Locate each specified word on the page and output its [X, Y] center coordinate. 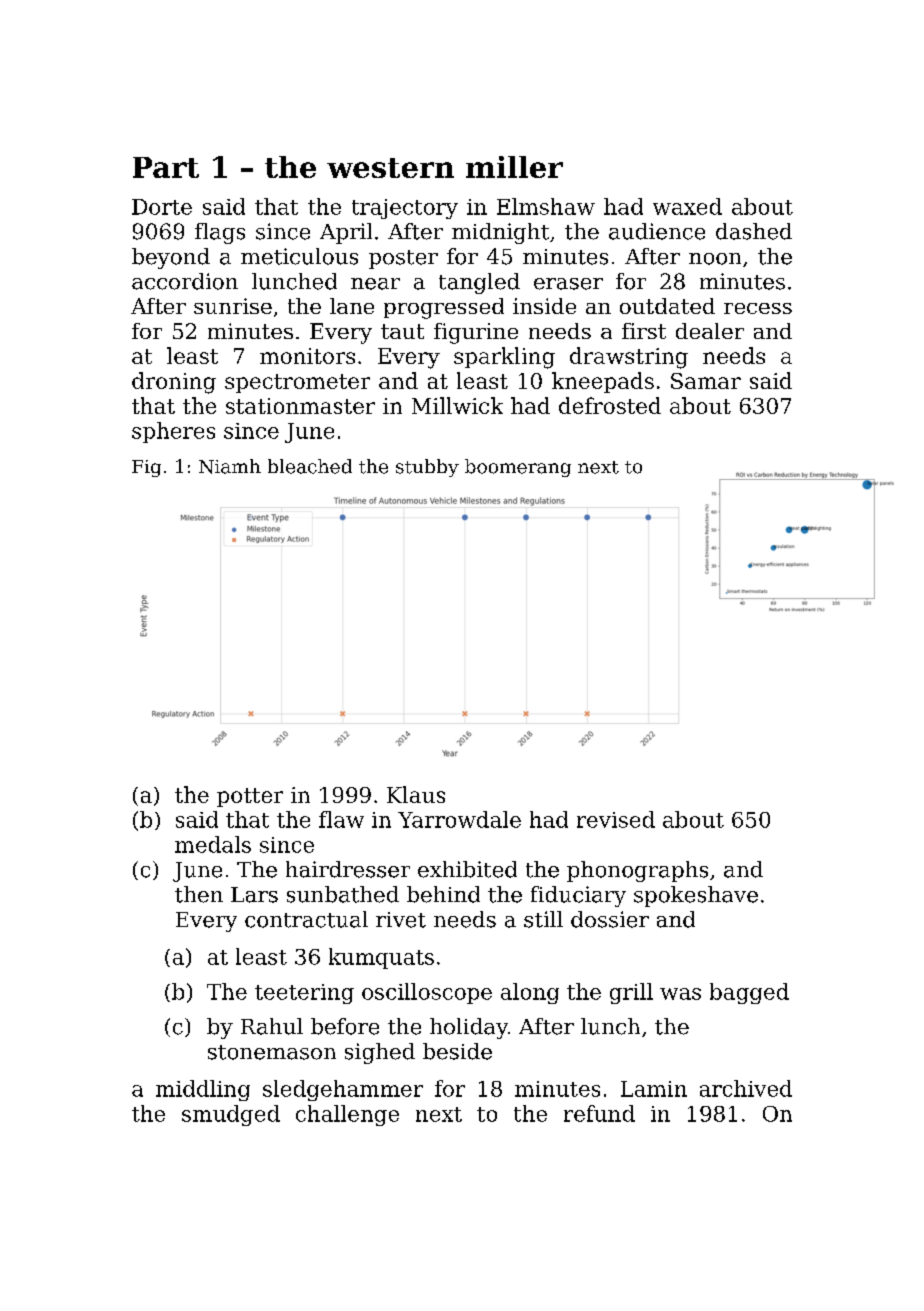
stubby [427, 468]
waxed [687, 206]
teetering [304, 994]
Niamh [230, 466]
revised [616, 819]
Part [166, 167]
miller [514, 167]
